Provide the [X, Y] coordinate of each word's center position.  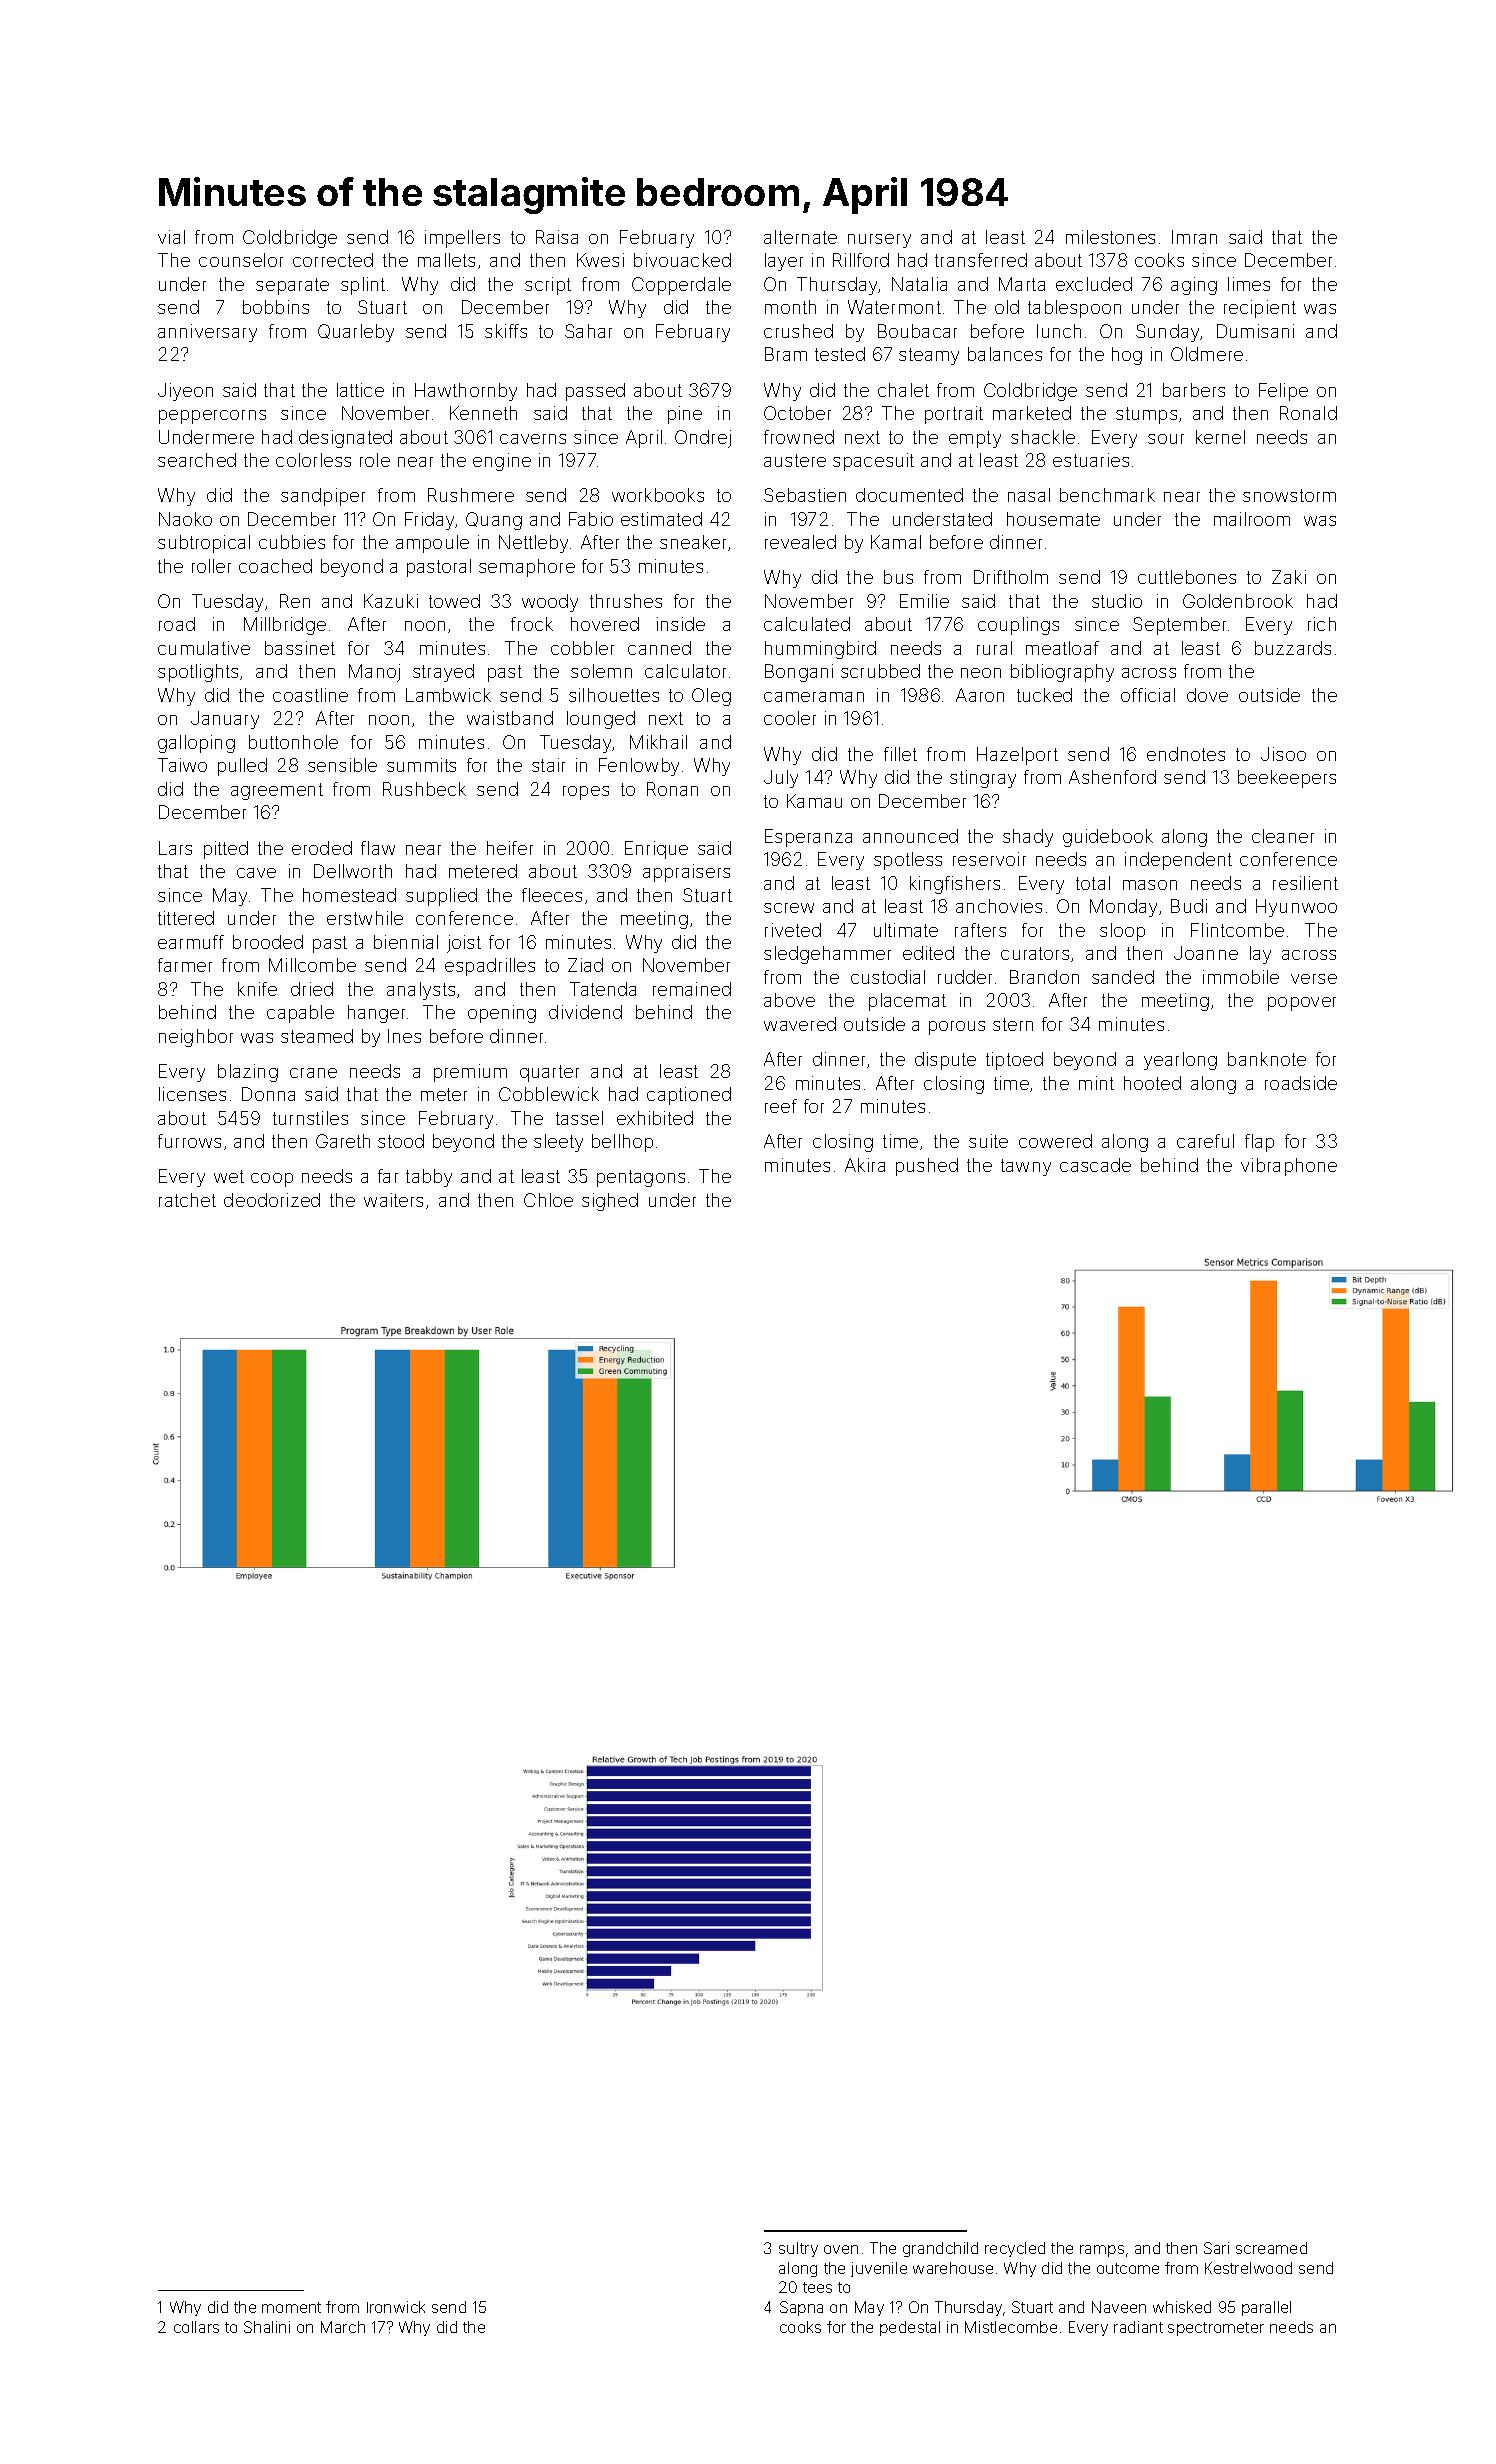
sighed [610, 1202]
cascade [1095, 1165]
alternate [800, 237]
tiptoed [1014, 1061]
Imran [1194, 237]
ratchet [187, 1200]
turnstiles [310, 1118]
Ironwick [396, 2307]
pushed [927, 1167]
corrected [333, 260]
